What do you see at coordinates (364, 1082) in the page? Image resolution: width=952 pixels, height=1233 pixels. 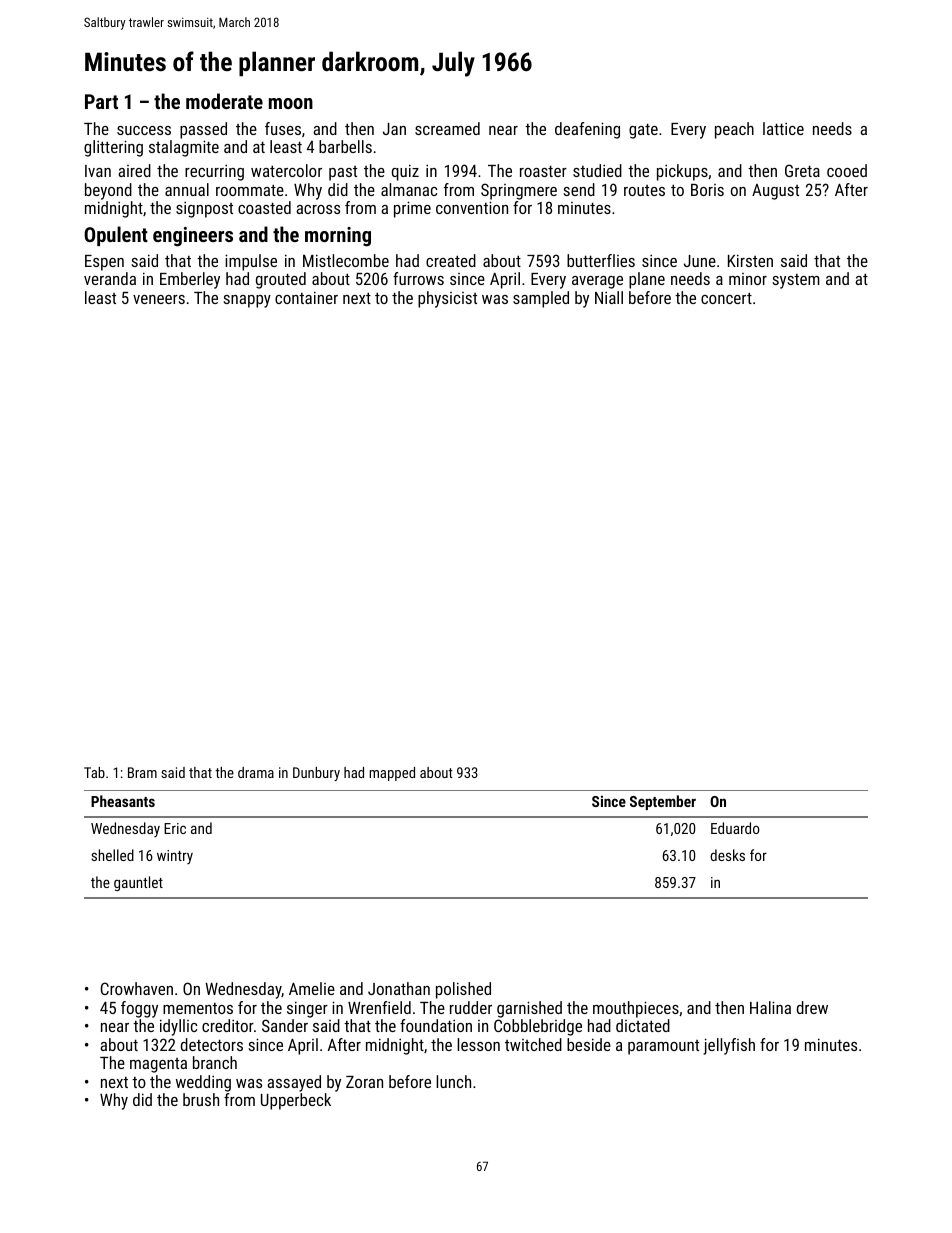 I see `Zoran` at bounding box center [364, 1082].
